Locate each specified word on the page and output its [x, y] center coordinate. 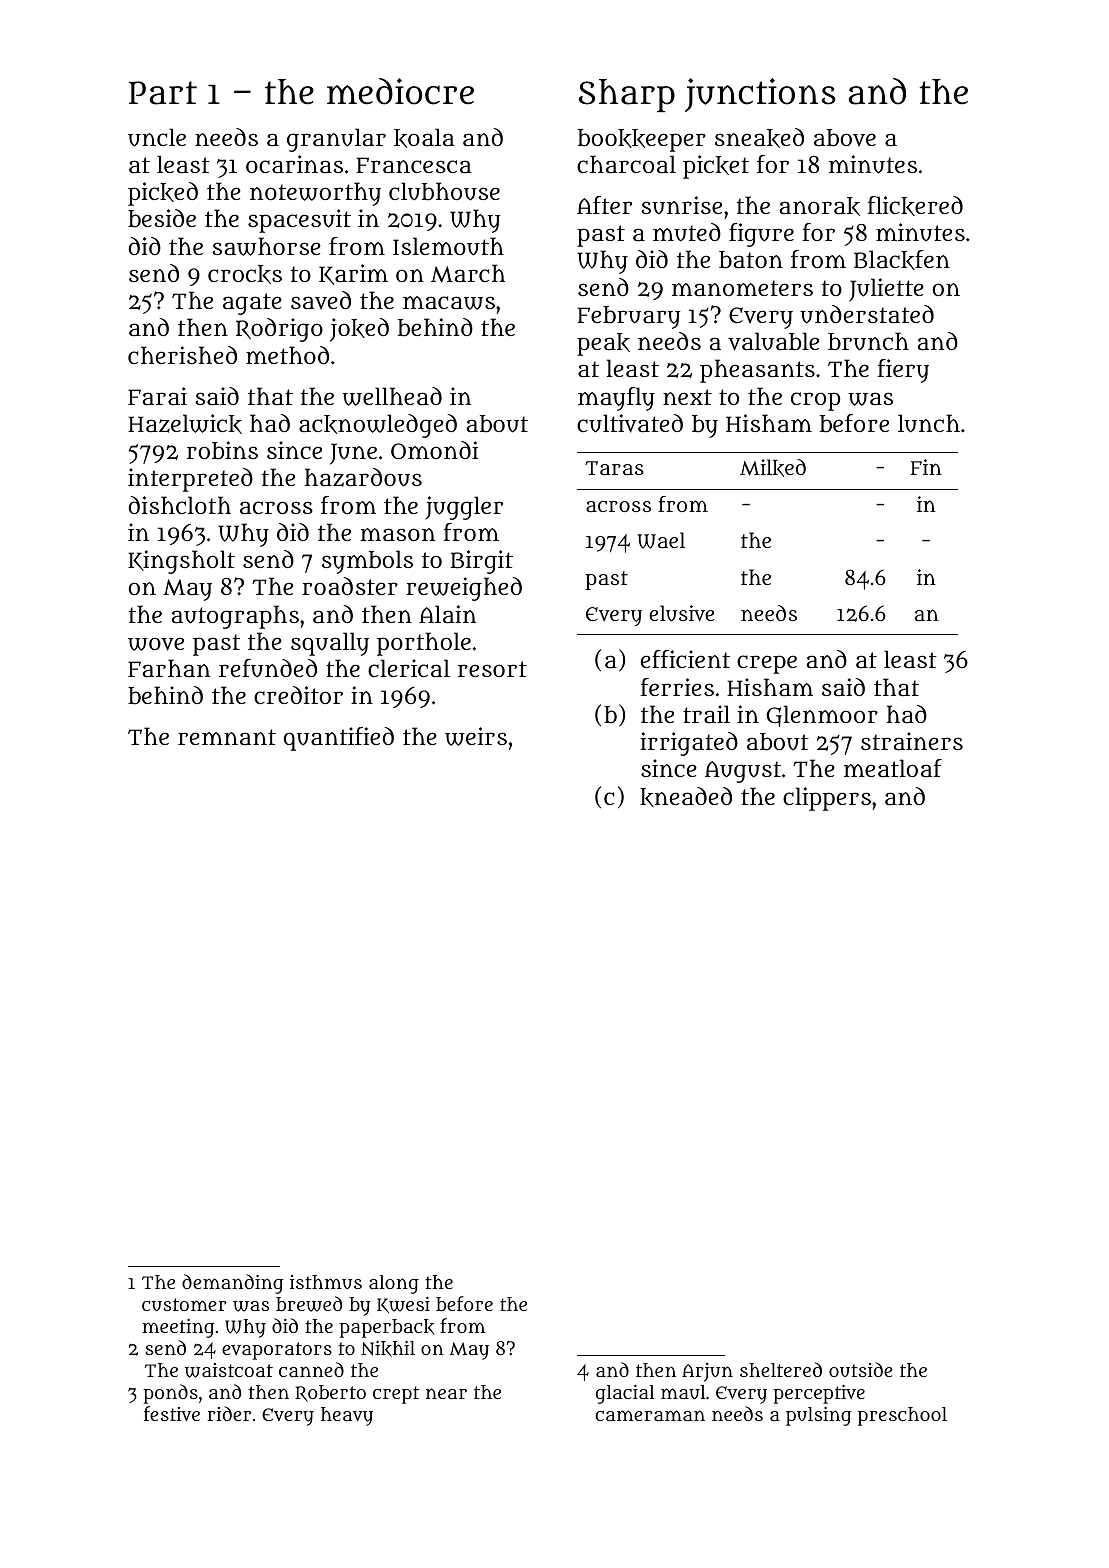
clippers [827, 799]
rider [229, 1413]
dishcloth [180, 505]
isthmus [326, 1282]
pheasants [757, 371]
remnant [227, 737]
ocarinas [294, 164]
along [394, 1284]
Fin [926, 467]
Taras [614, 468]
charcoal [626, 164]
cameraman [650, 1415]
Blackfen [902, 260]
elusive [681, 613]
